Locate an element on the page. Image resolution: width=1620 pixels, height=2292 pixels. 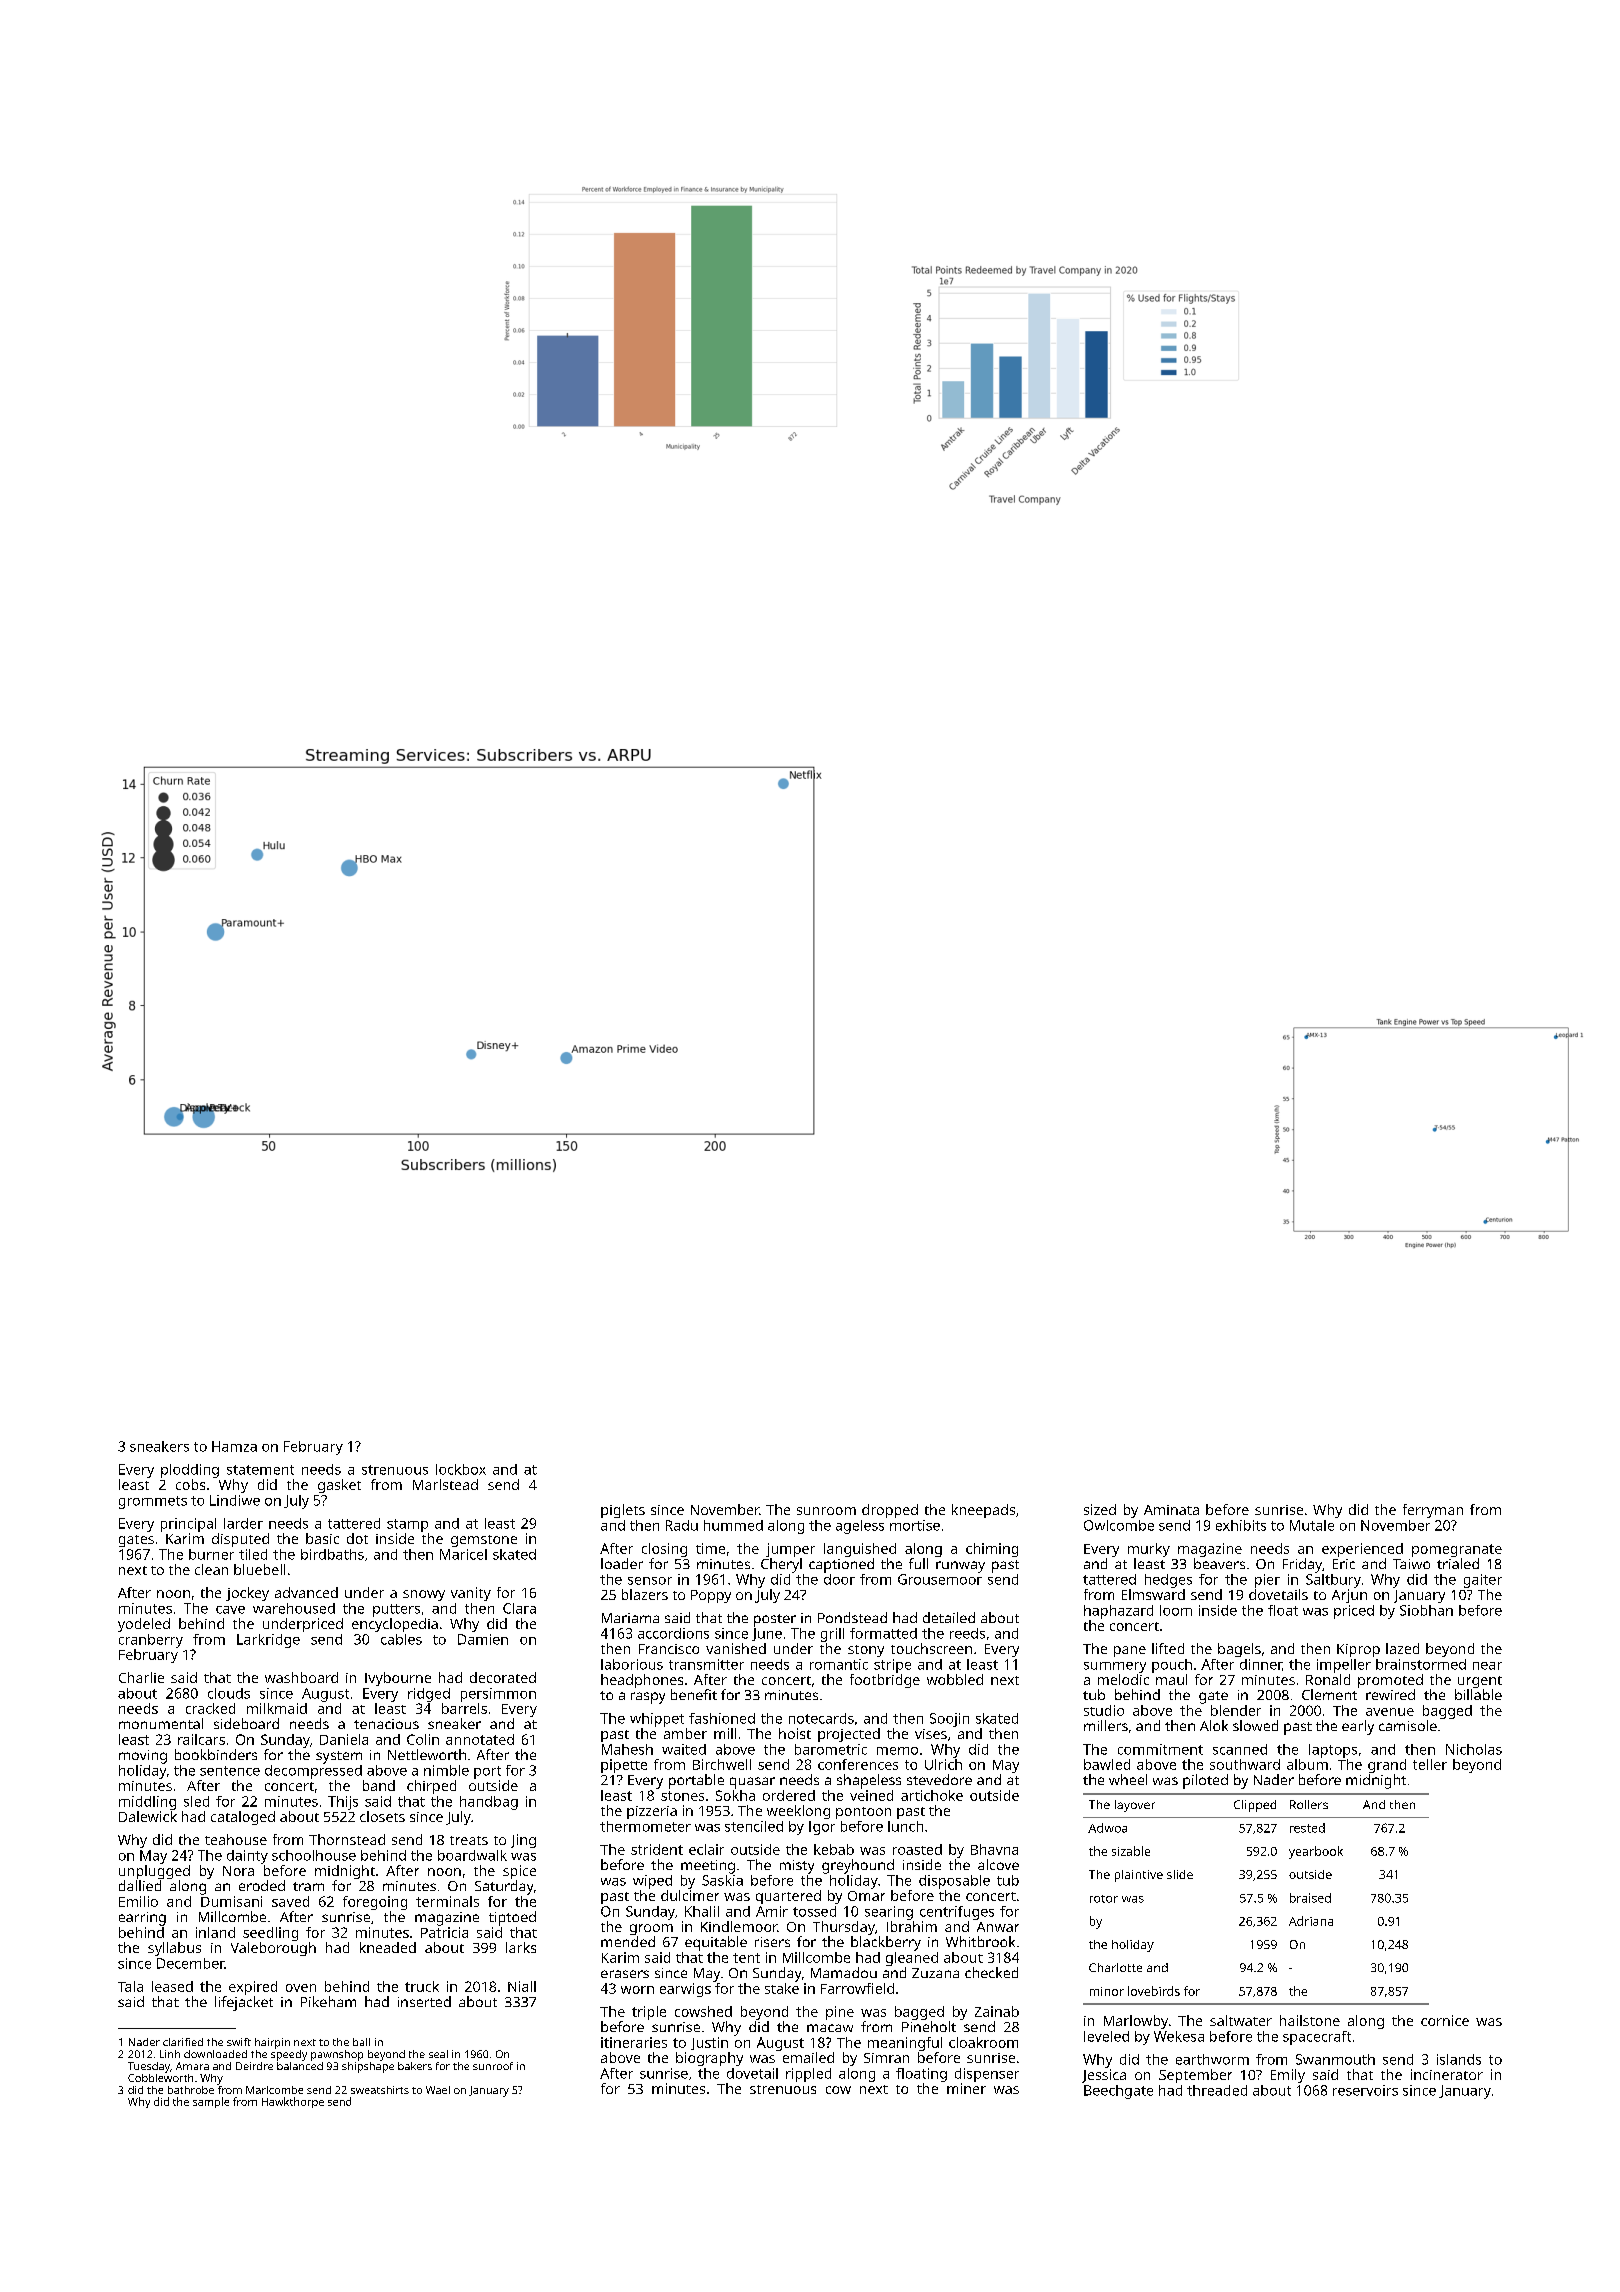
Hamza is located at coordinates (234, 1446).
